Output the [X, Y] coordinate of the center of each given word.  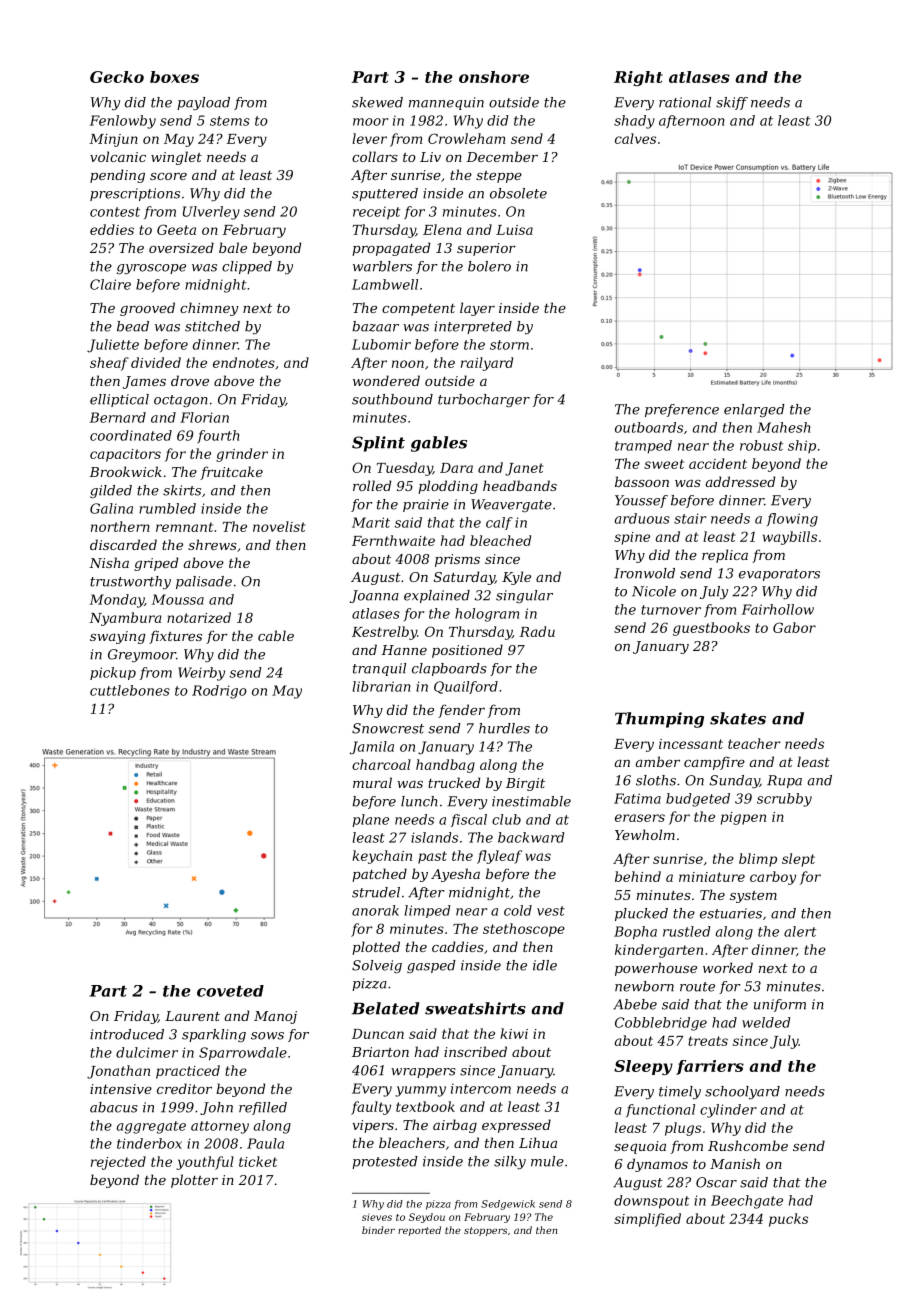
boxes [174, 77]
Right [638, 78]
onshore [494, 77]
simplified [647, 1220]
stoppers [485, 1231]
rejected [118, 1163]
